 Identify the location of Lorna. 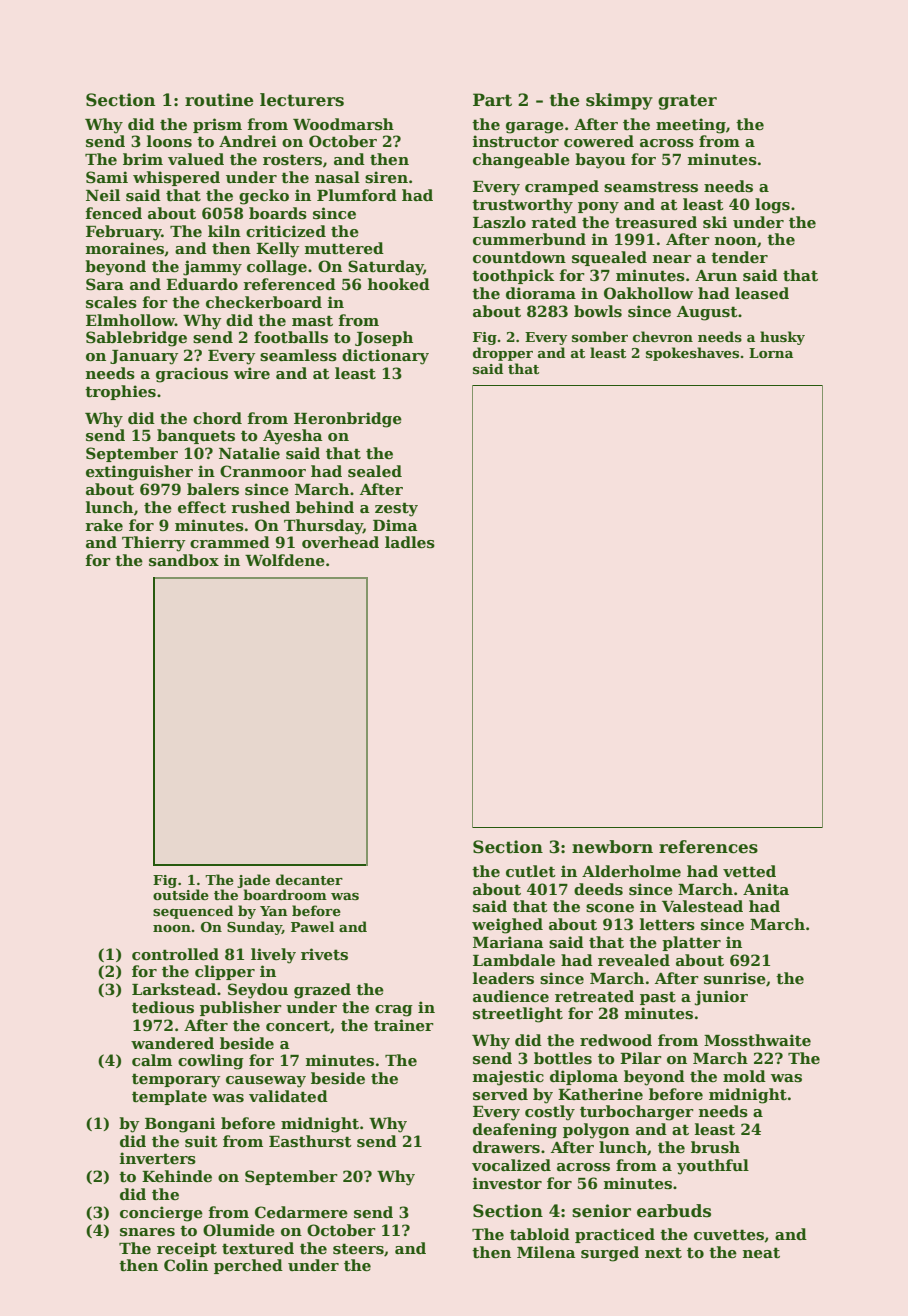
(771, 353).
